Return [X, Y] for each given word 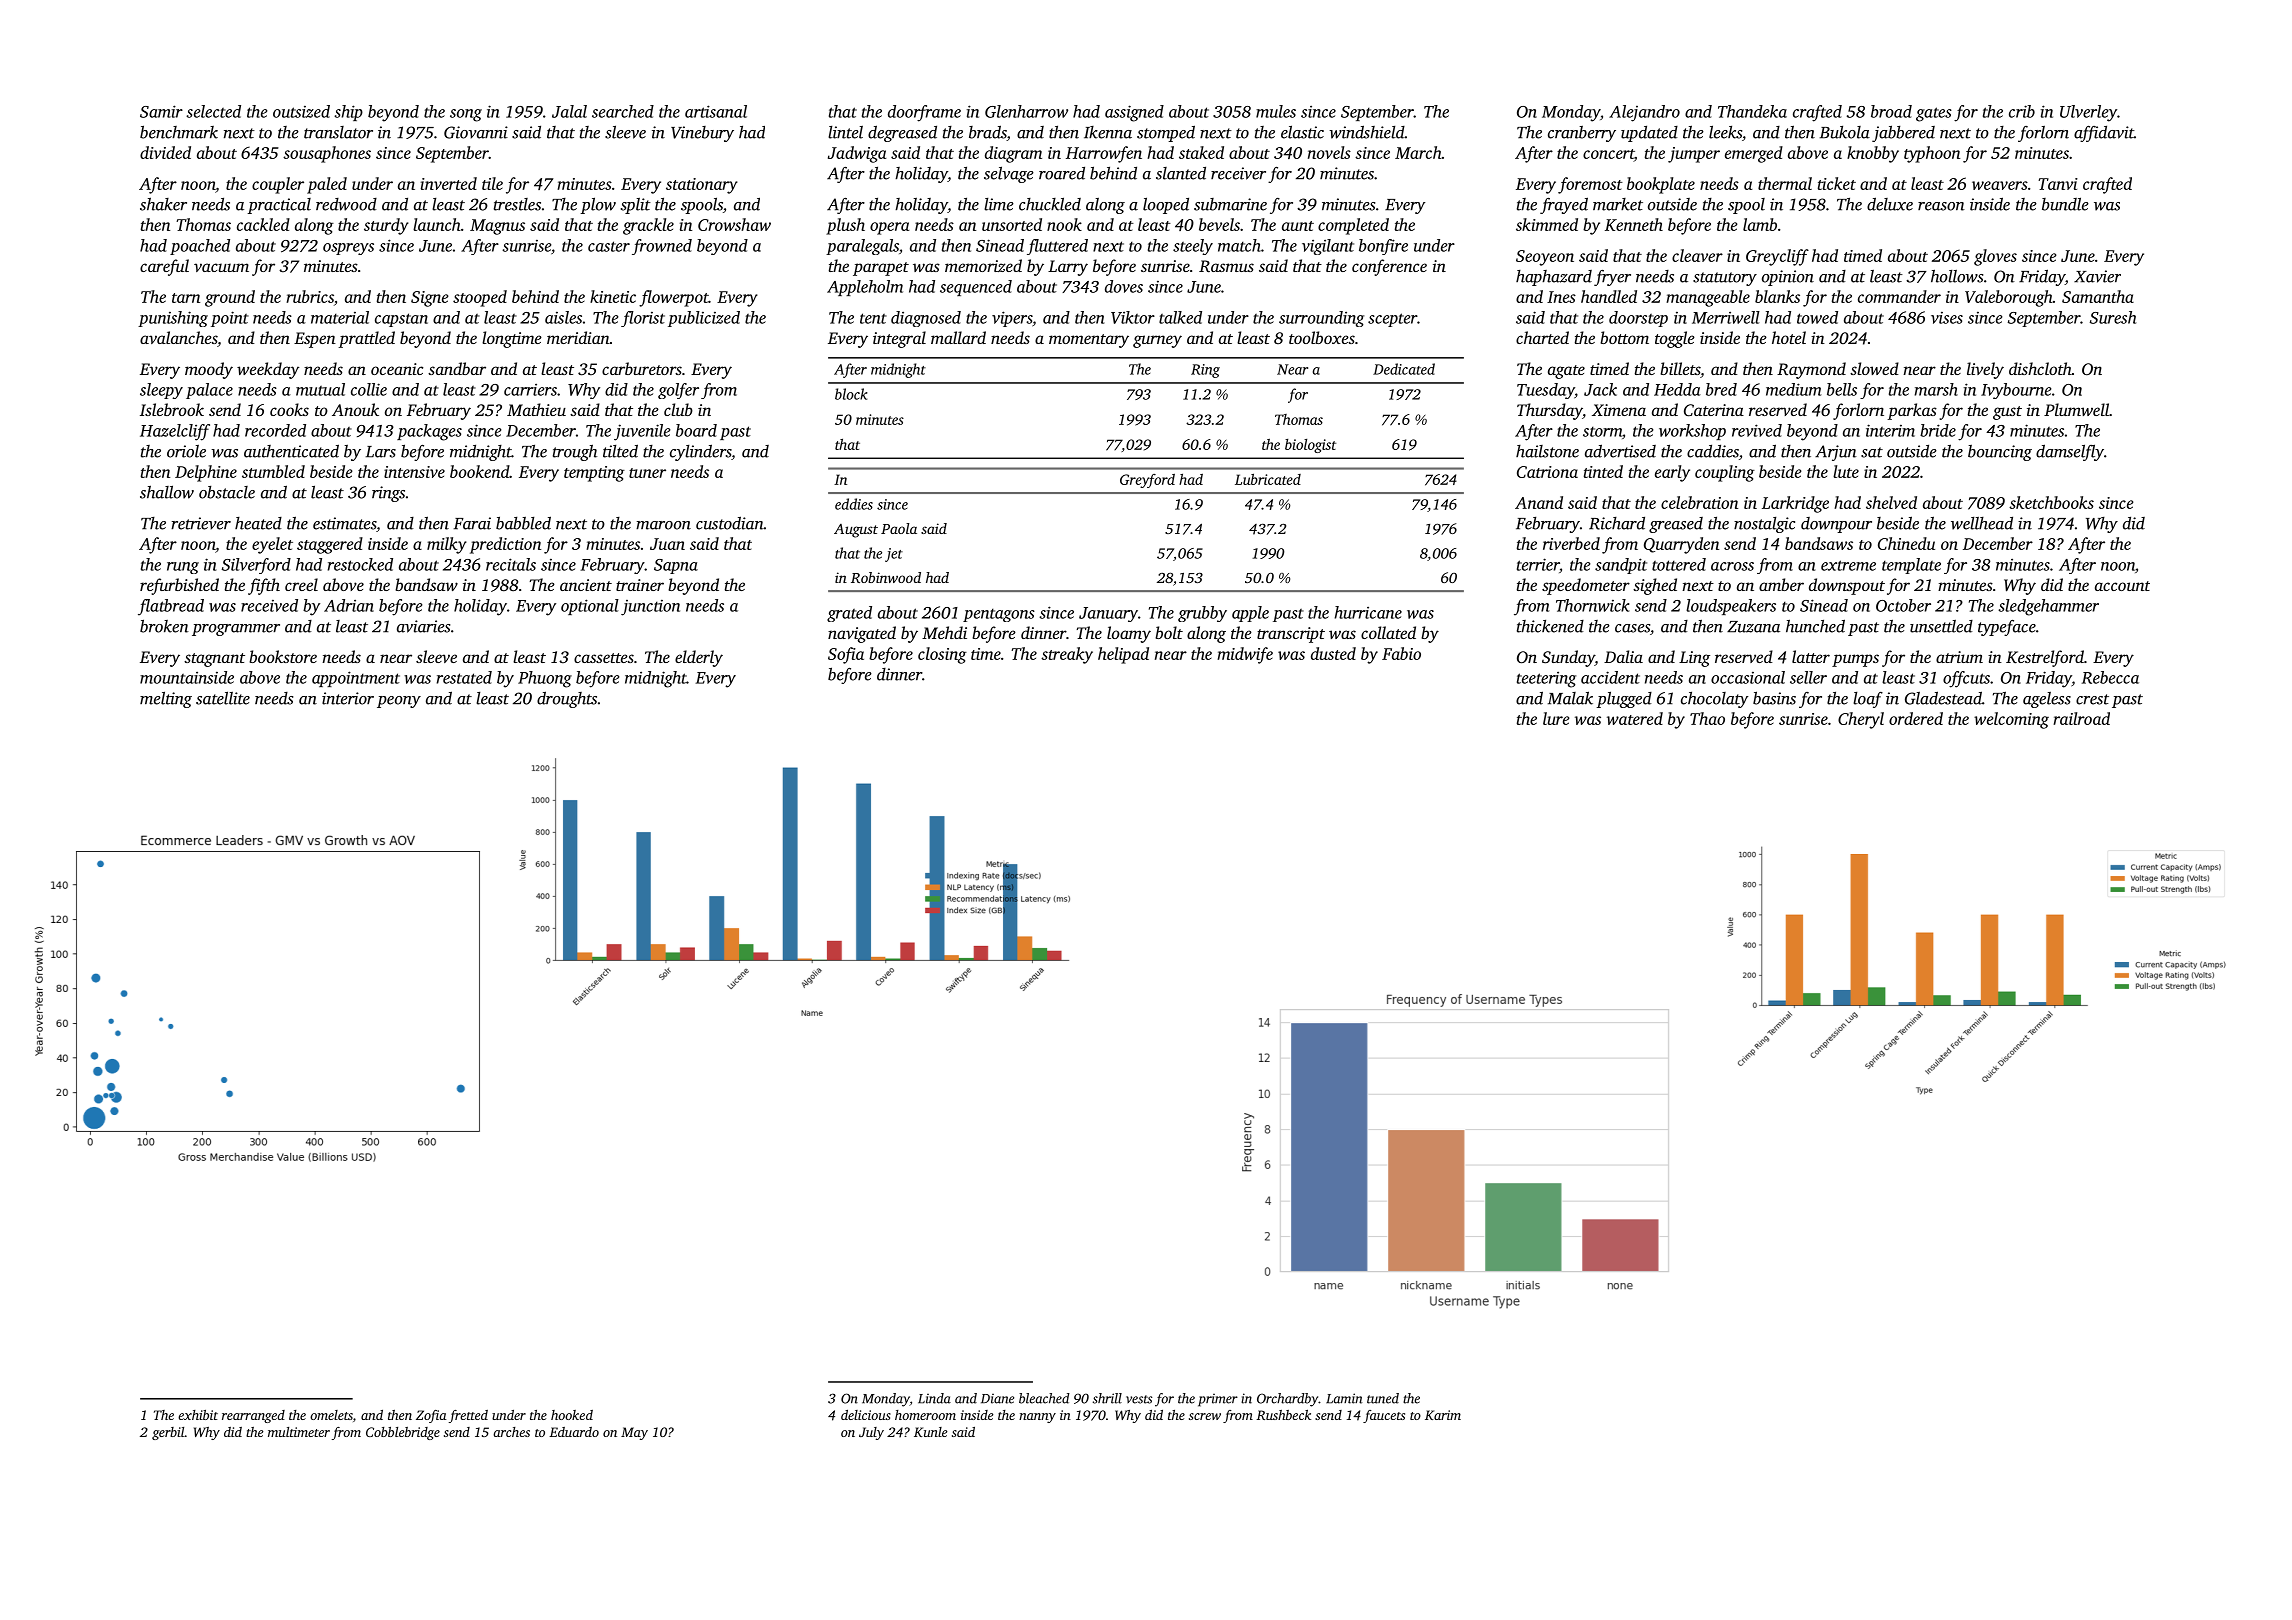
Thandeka [1752, 111]
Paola [899, 528]
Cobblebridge [403, 1433]
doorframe [924, 113]
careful [164, 267]
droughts [567, 699]
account [2122, 586]
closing [942, 655]
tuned [1383, 1398]
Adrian [349, 605]
